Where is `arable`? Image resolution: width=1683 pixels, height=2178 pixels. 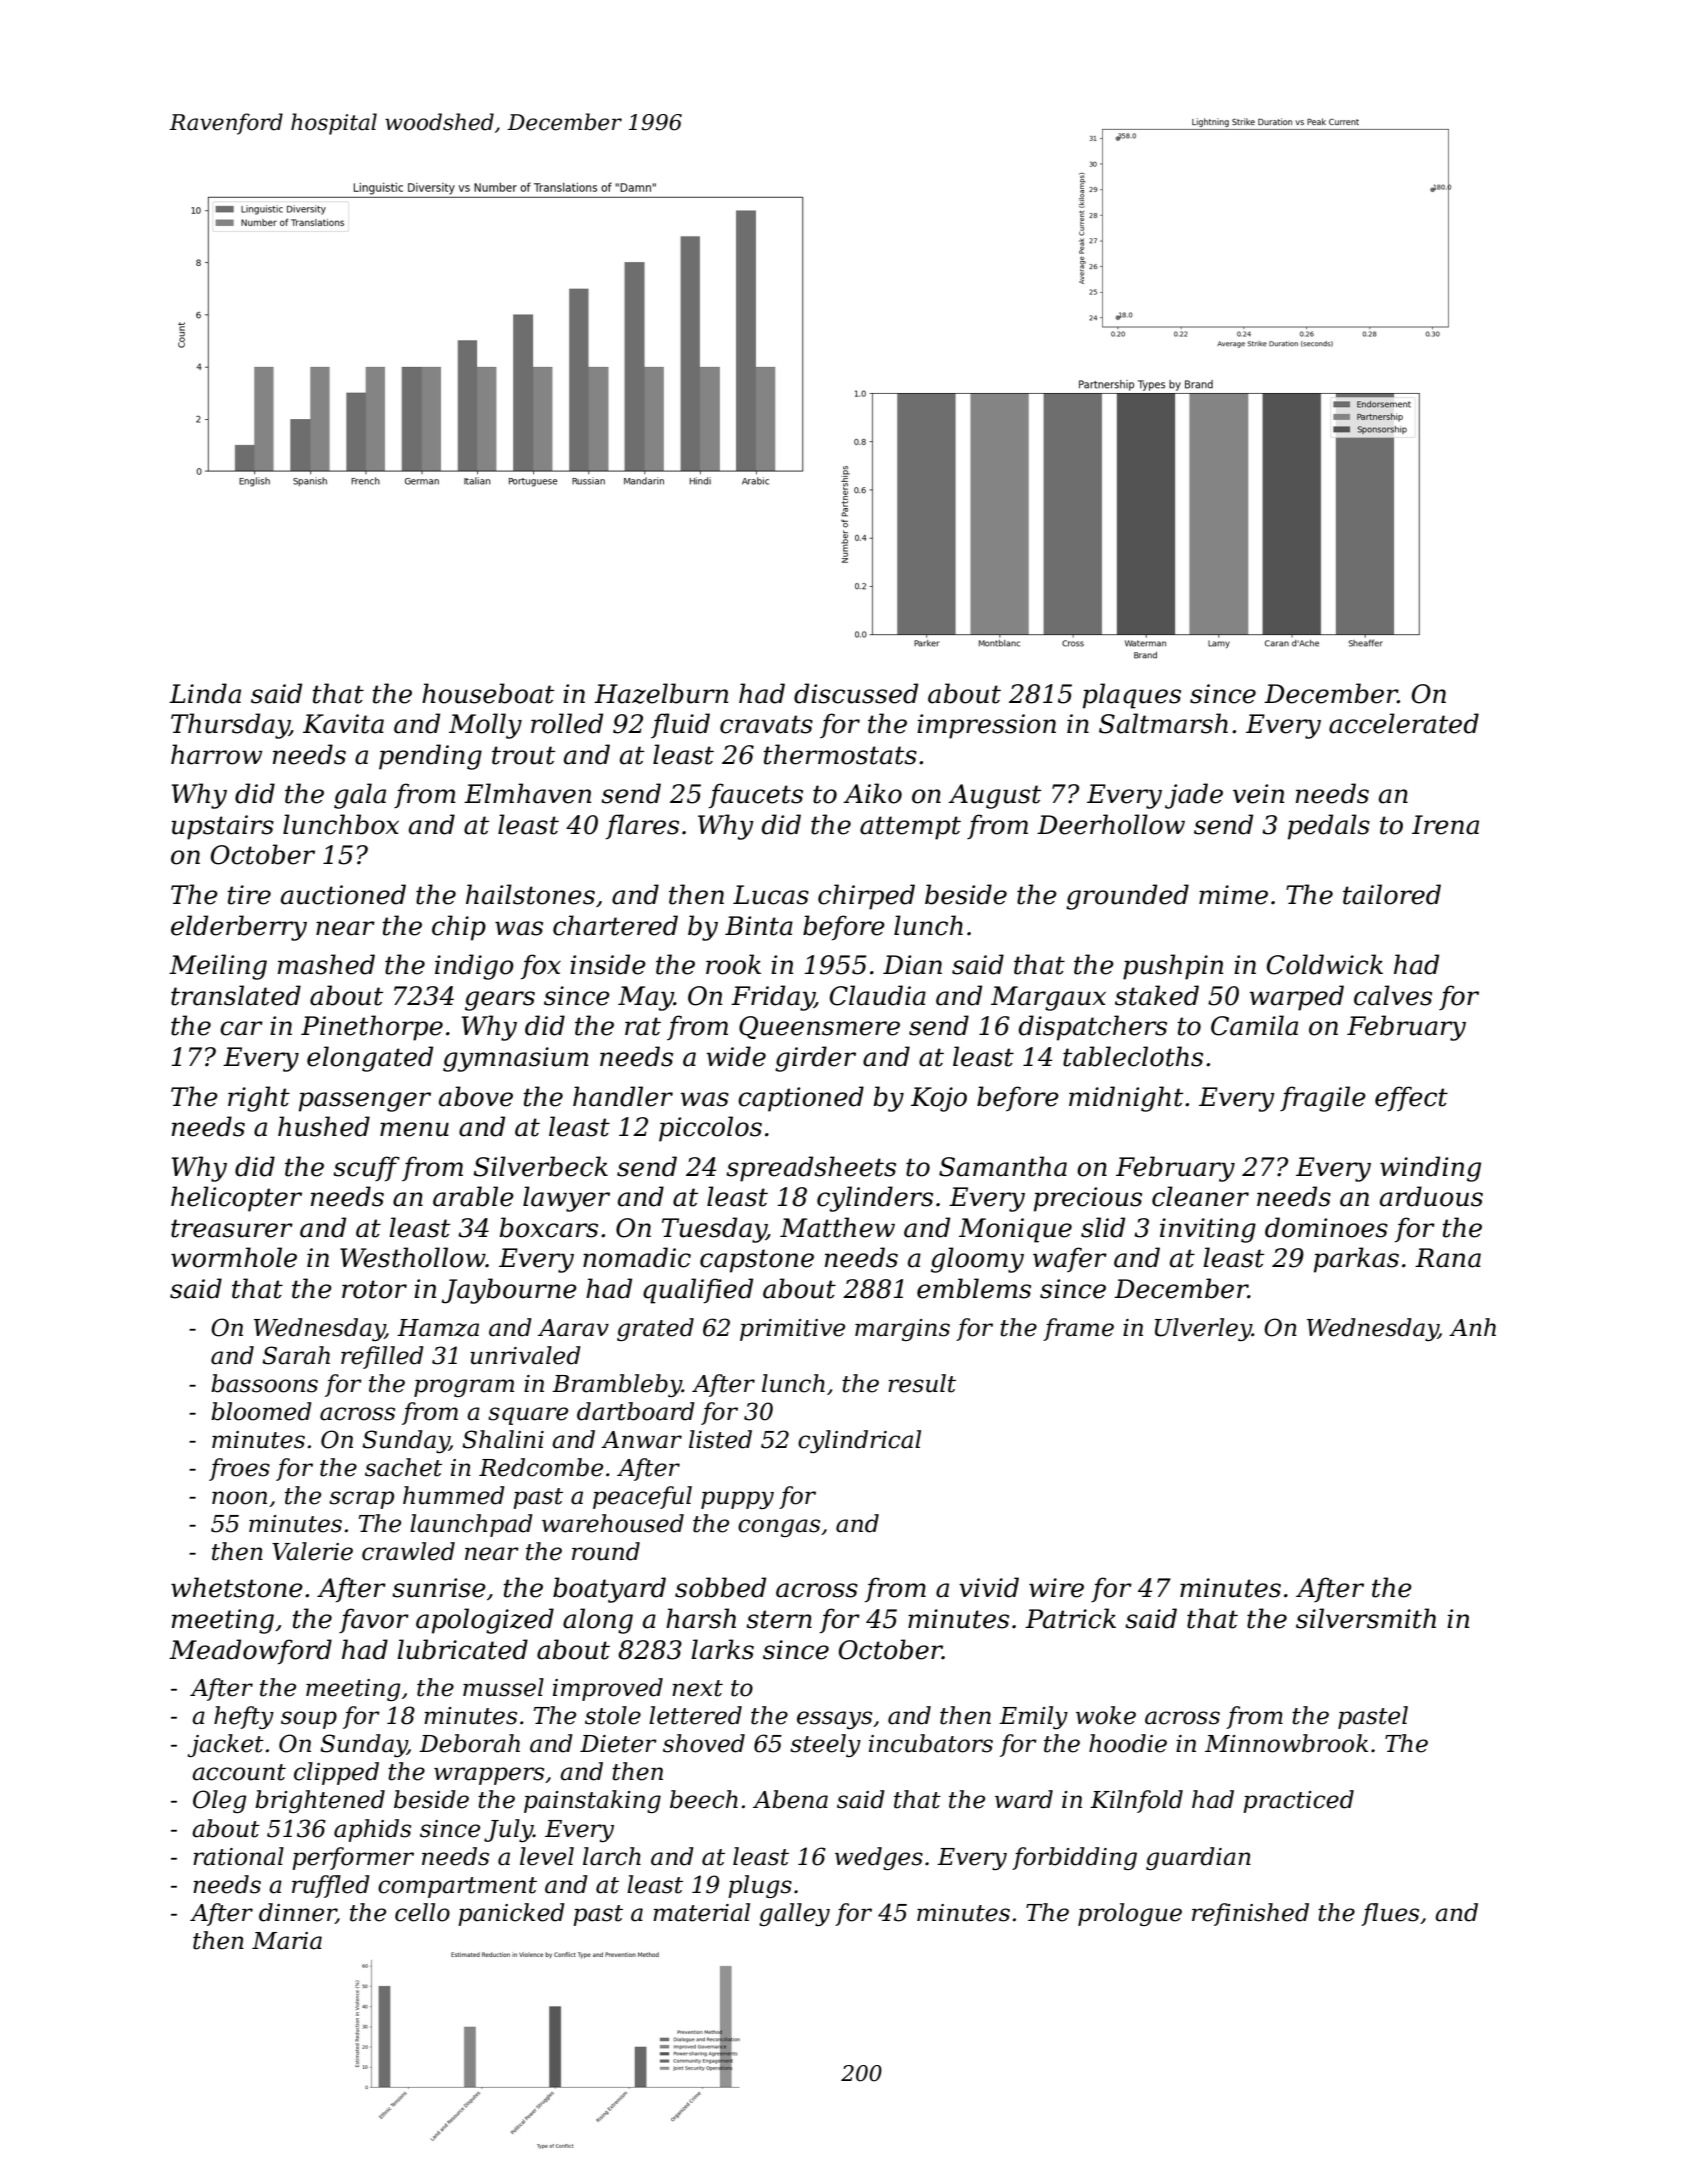
arable is located at coordinates (473, 1196).
